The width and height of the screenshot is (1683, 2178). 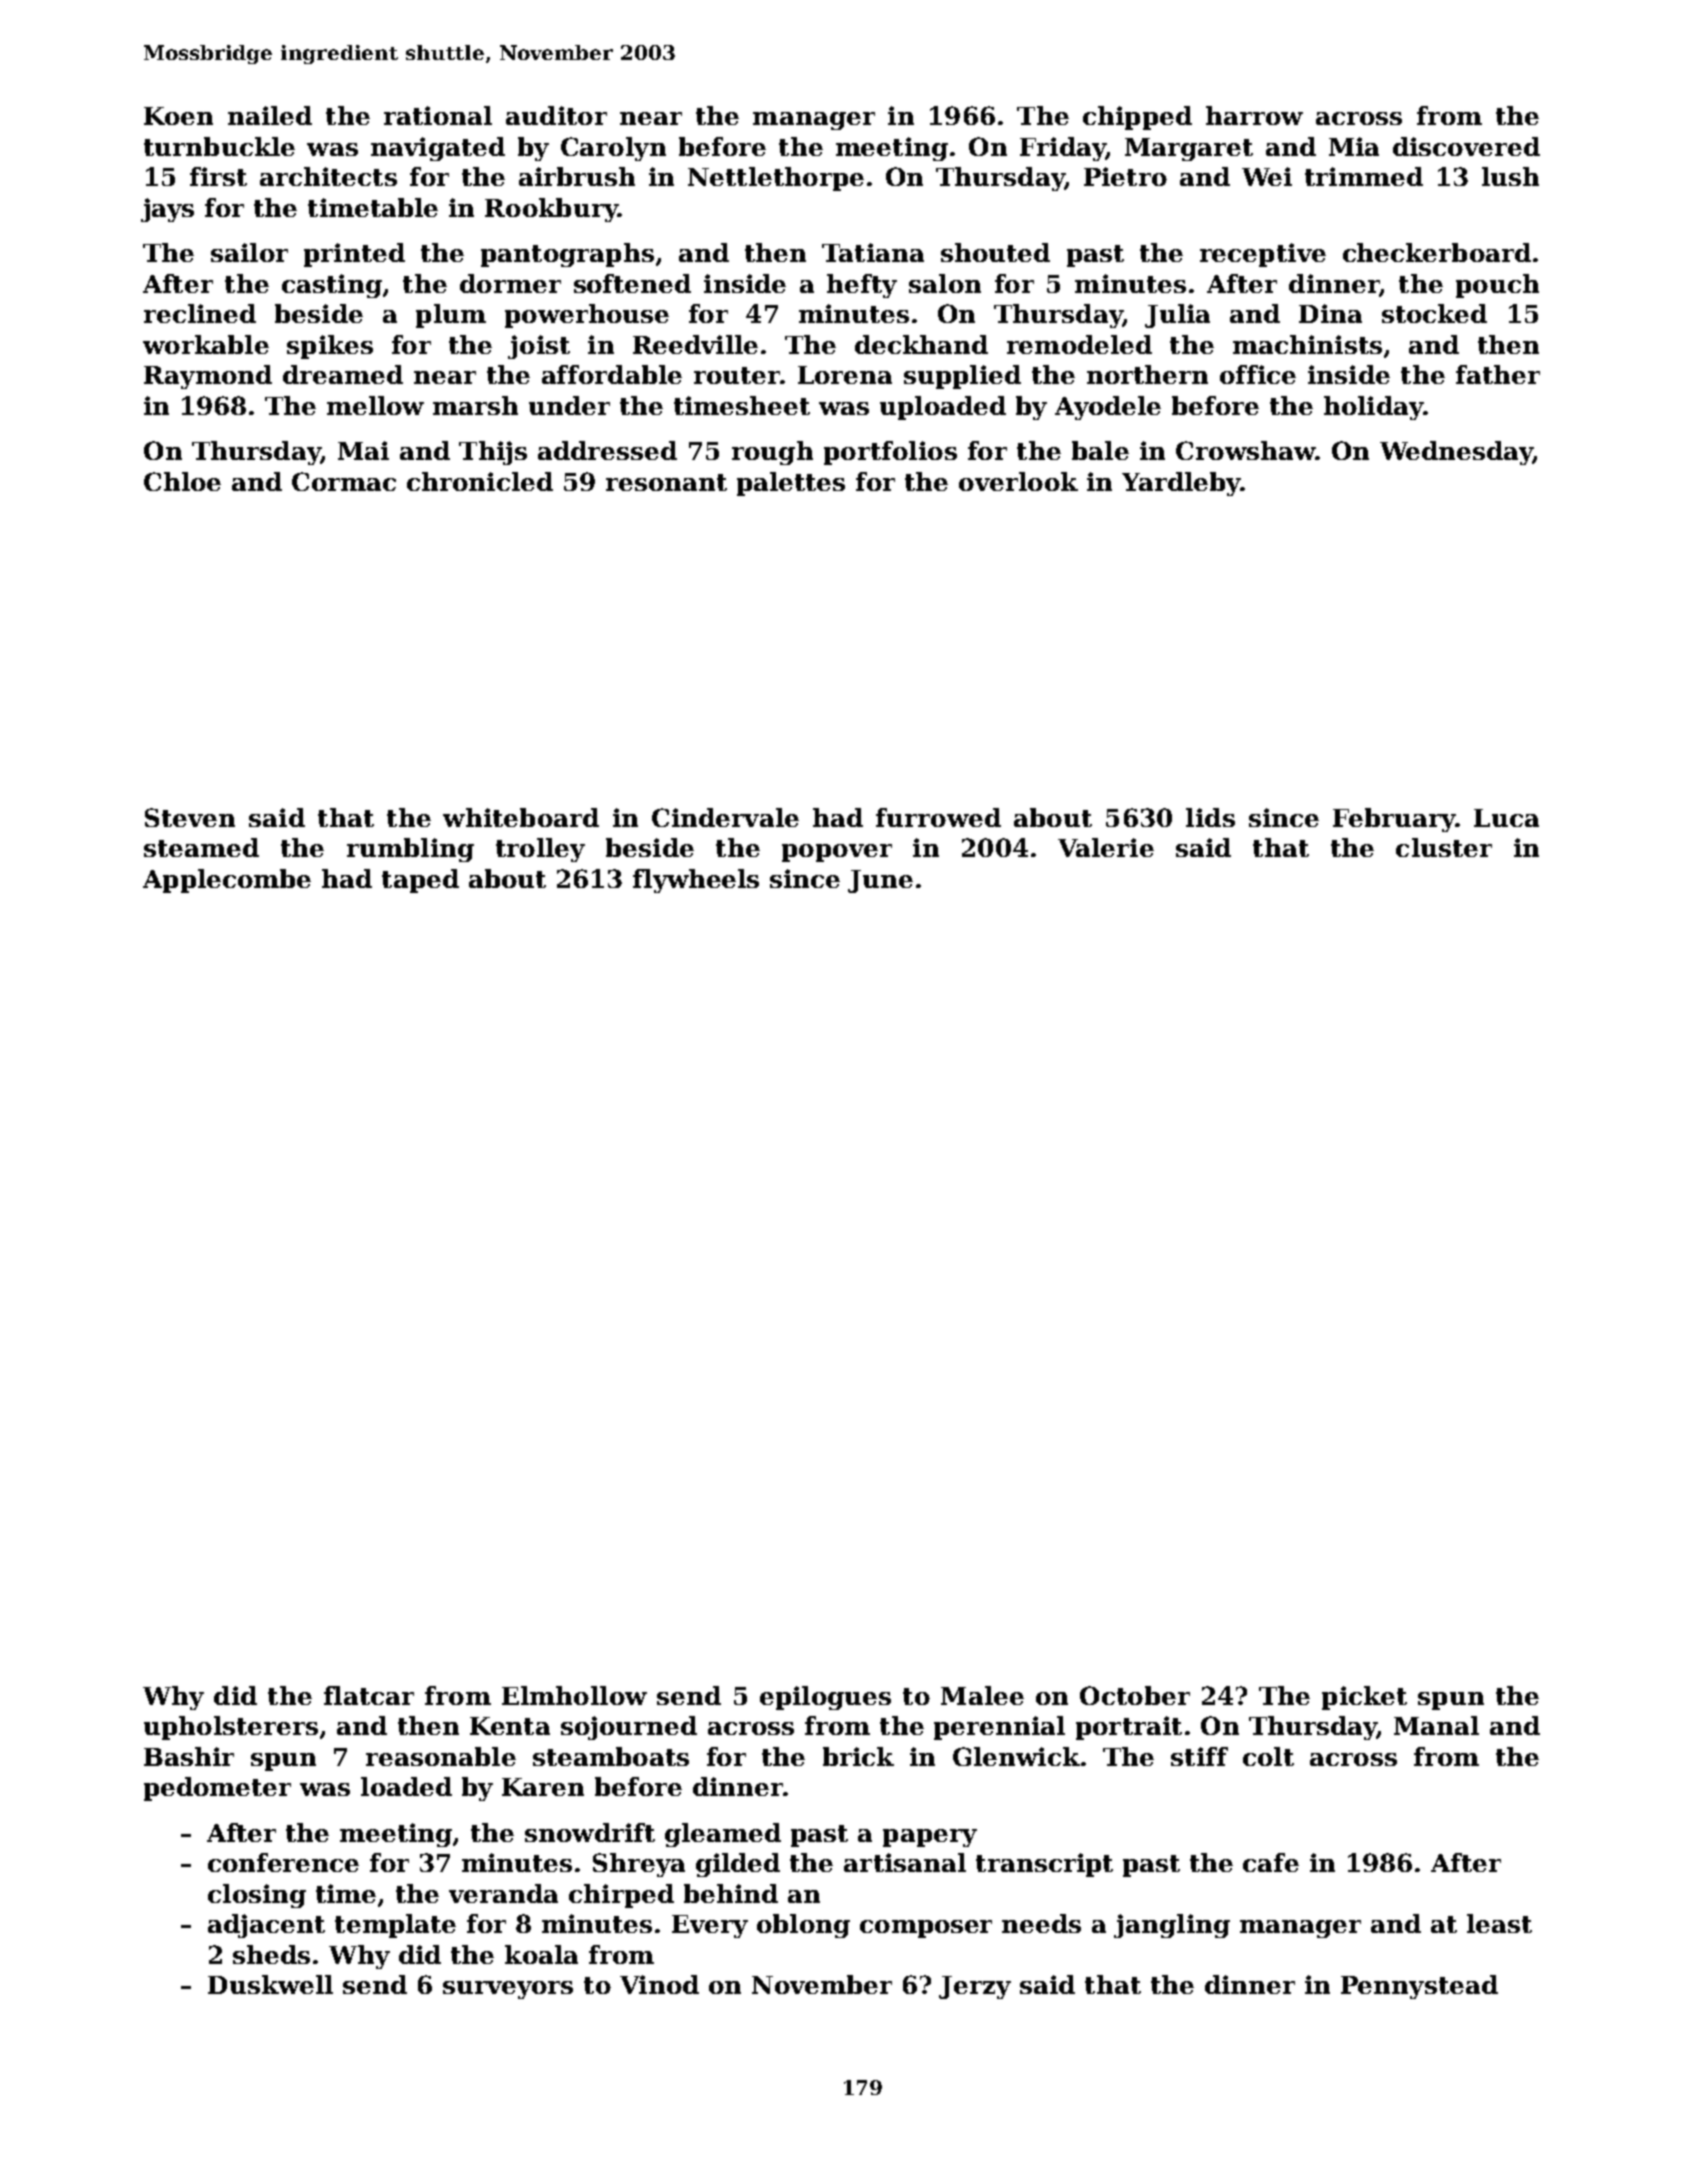 What do you see at coordinates (420, 881) in the screenshot?
I see `taped` at bounding box center [420, 881].
